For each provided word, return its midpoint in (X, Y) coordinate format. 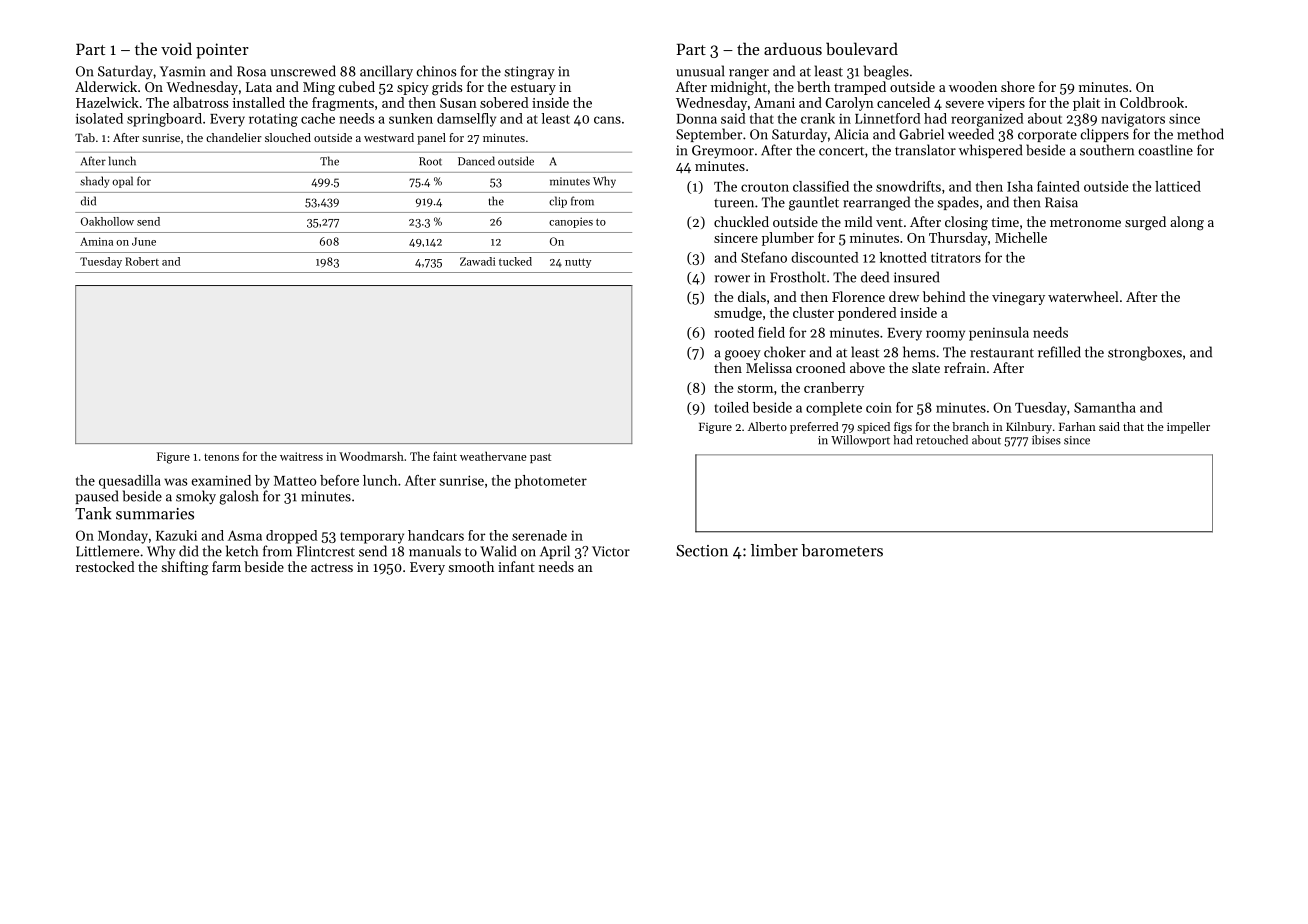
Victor (611, 551)
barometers (842, 550)
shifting (184, 568)
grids (447, 88)
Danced (476, 161)
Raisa (1061, 202)
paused (96, 497)
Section (702, 551)
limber (774, 550)
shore (1018, 86)
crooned (821, 367)
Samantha (1105, 407)
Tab (85, 137)
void (176, 48)
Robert (142, 261)
